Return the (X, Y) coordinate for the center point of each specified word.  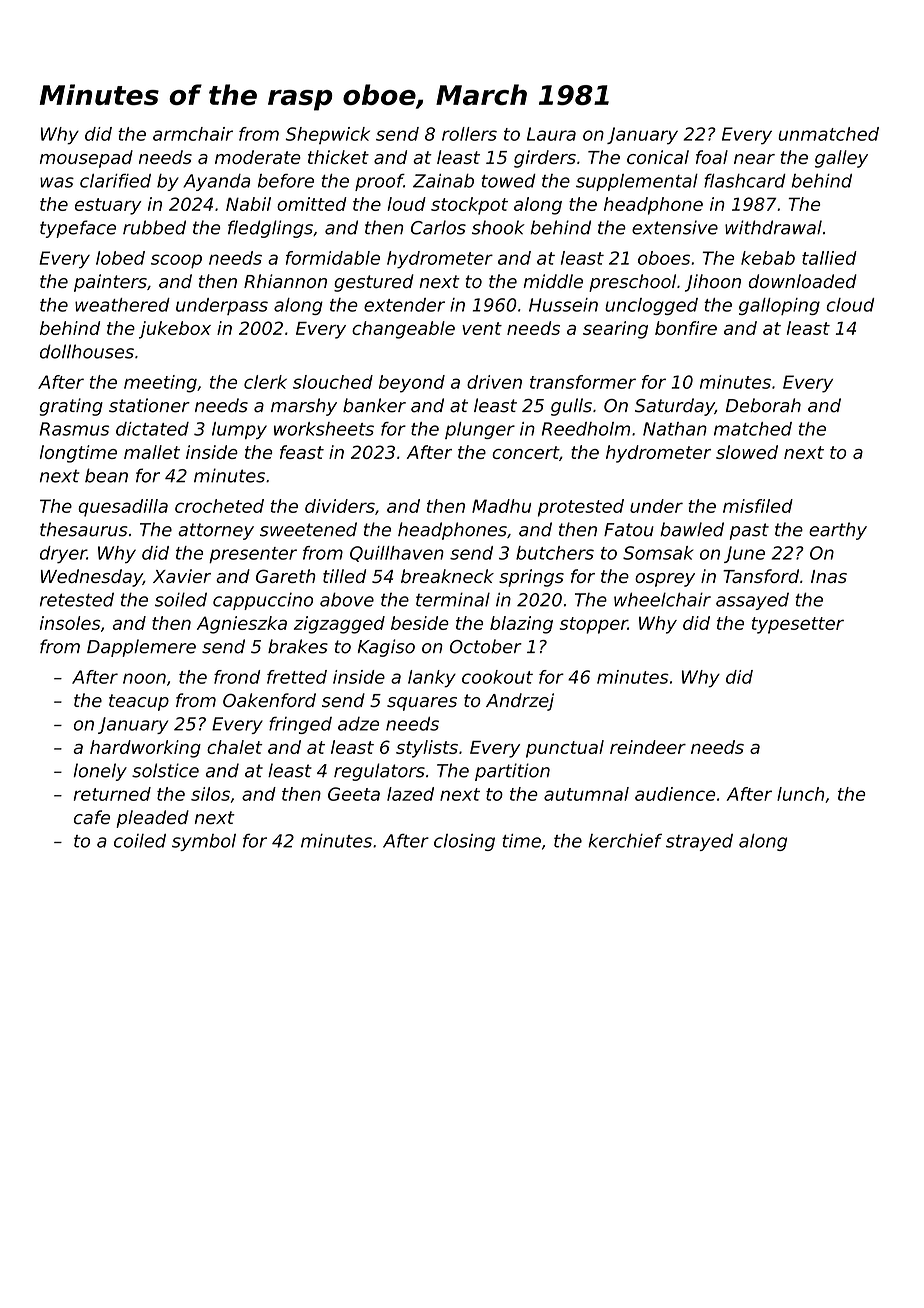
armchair (193, 134)
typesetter (798, 625)
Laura (551, 134)
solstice (165, 770)
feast (302, 452)
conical (658, 157)
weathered (122, 305)
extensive (675, 227)
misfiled (758, 506)
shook (498, 227)
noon (144, 678)
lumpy (239, 430)
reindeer (648, 747)
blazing (521, 625)
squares (422, 704)
